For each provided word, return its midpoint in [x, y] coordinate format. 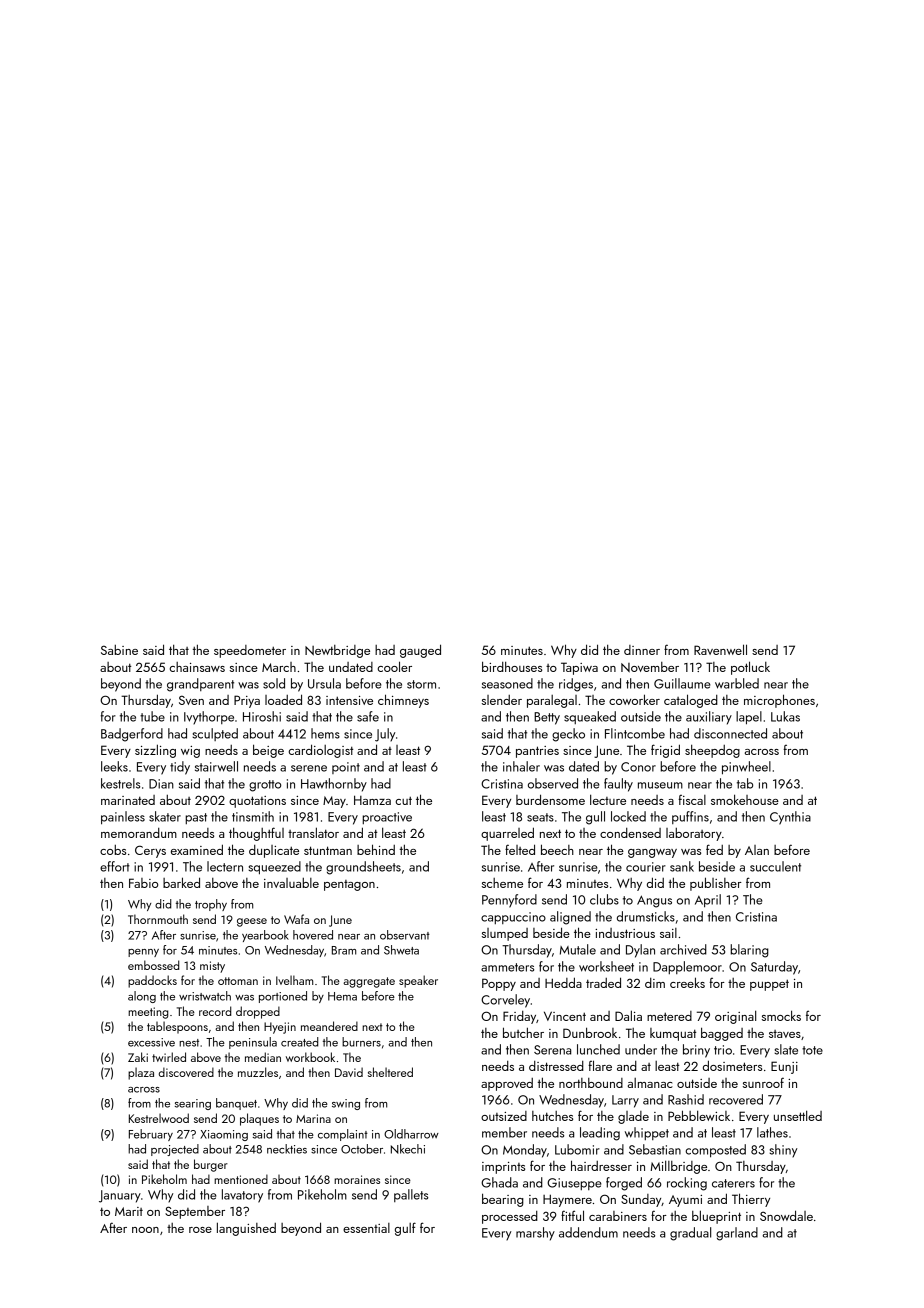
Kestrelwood [159, 1118]
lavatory [242, 1196]
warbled [737, 683]
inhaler [521, 766]
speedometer [250, 651]
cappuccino [513, 918]
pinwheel [746, 768]
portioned [283, 997]
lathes [772, 1132]
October [362, 1149]
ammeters [507, 967]
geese [252, 922]
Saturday [774, 968]
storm [421, 684]
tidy [180, 768]
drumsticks [646, 916]
